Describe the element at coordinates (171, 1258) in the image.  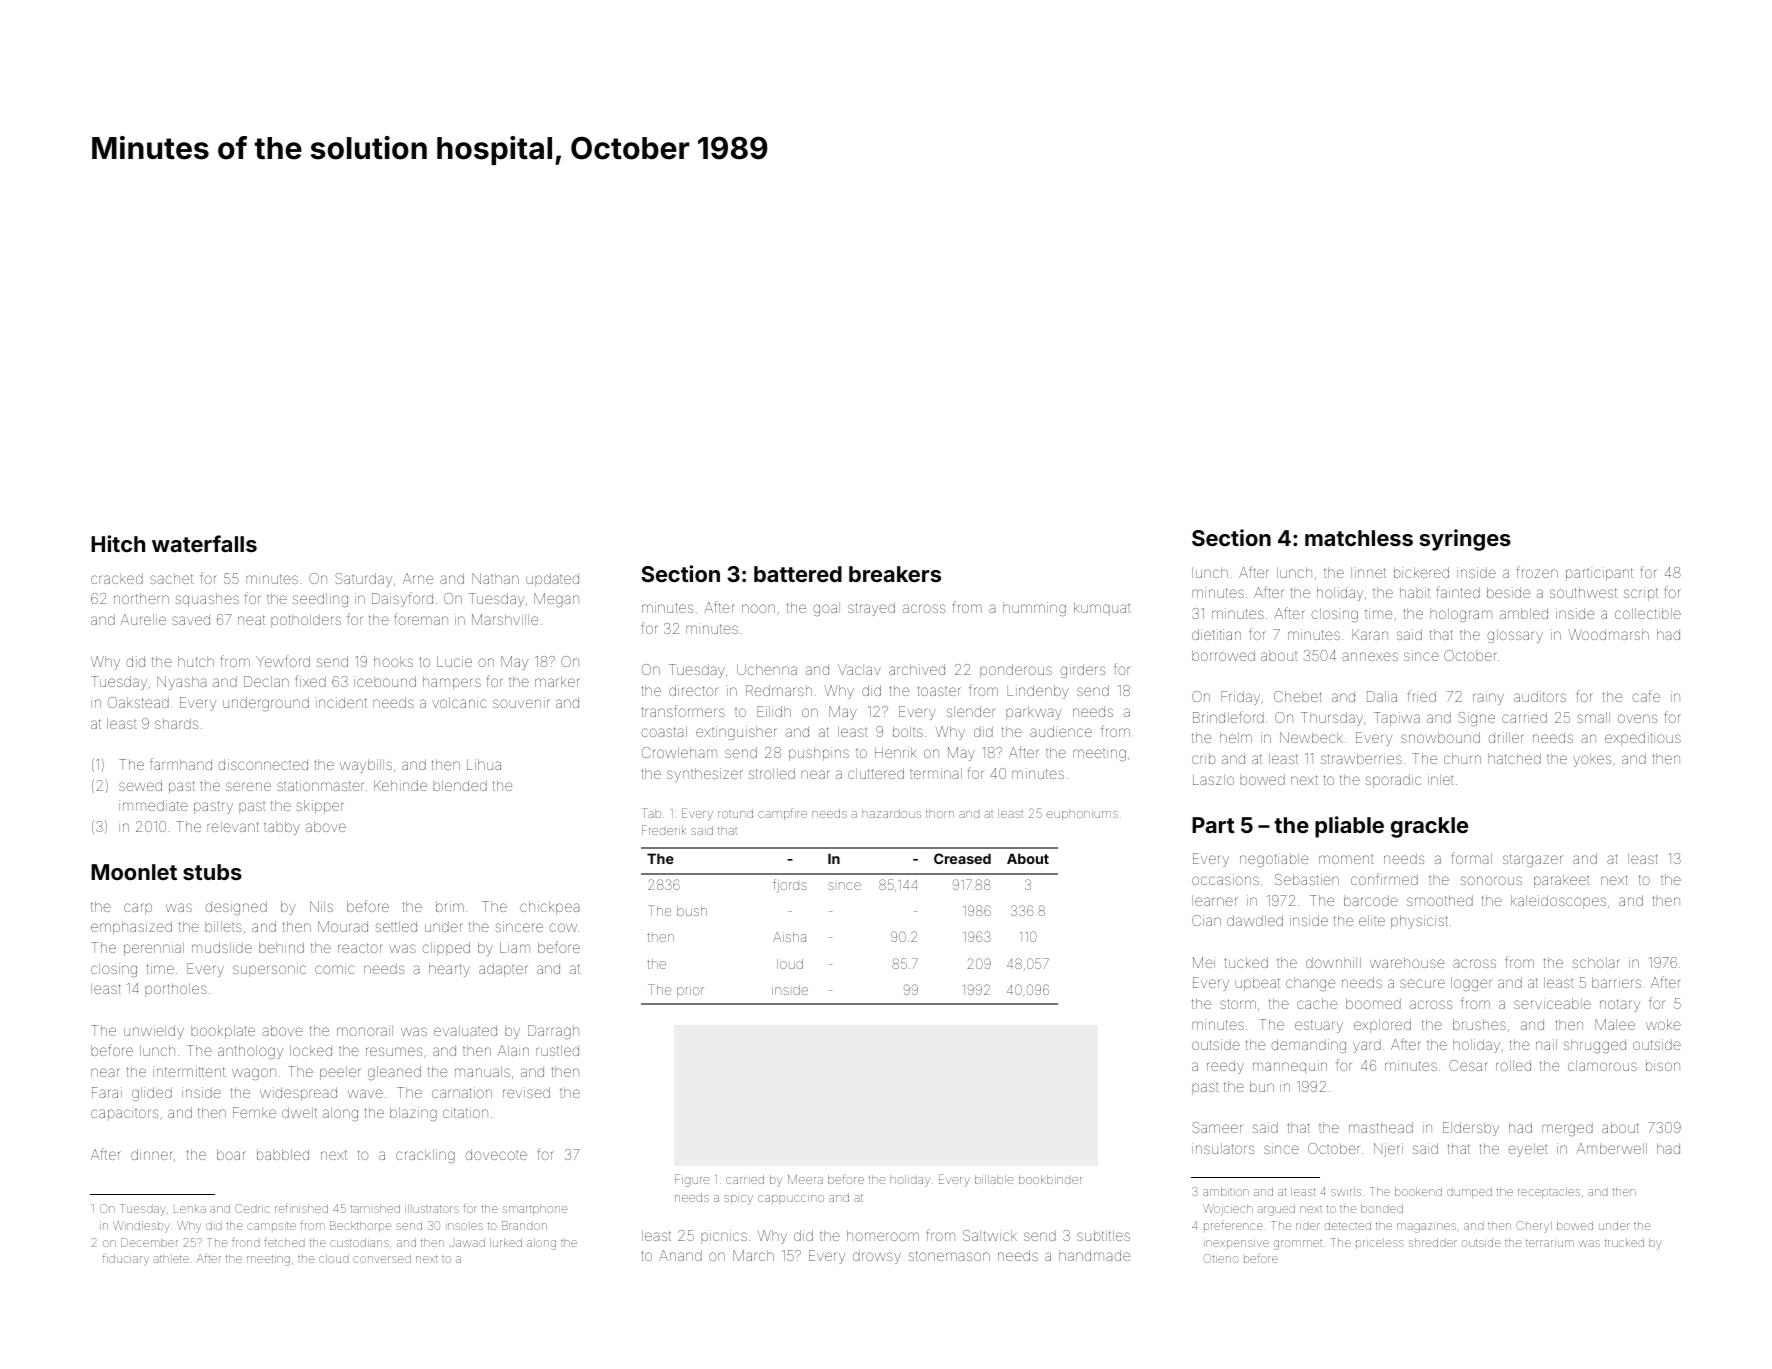
I see `athlete` at that location.
